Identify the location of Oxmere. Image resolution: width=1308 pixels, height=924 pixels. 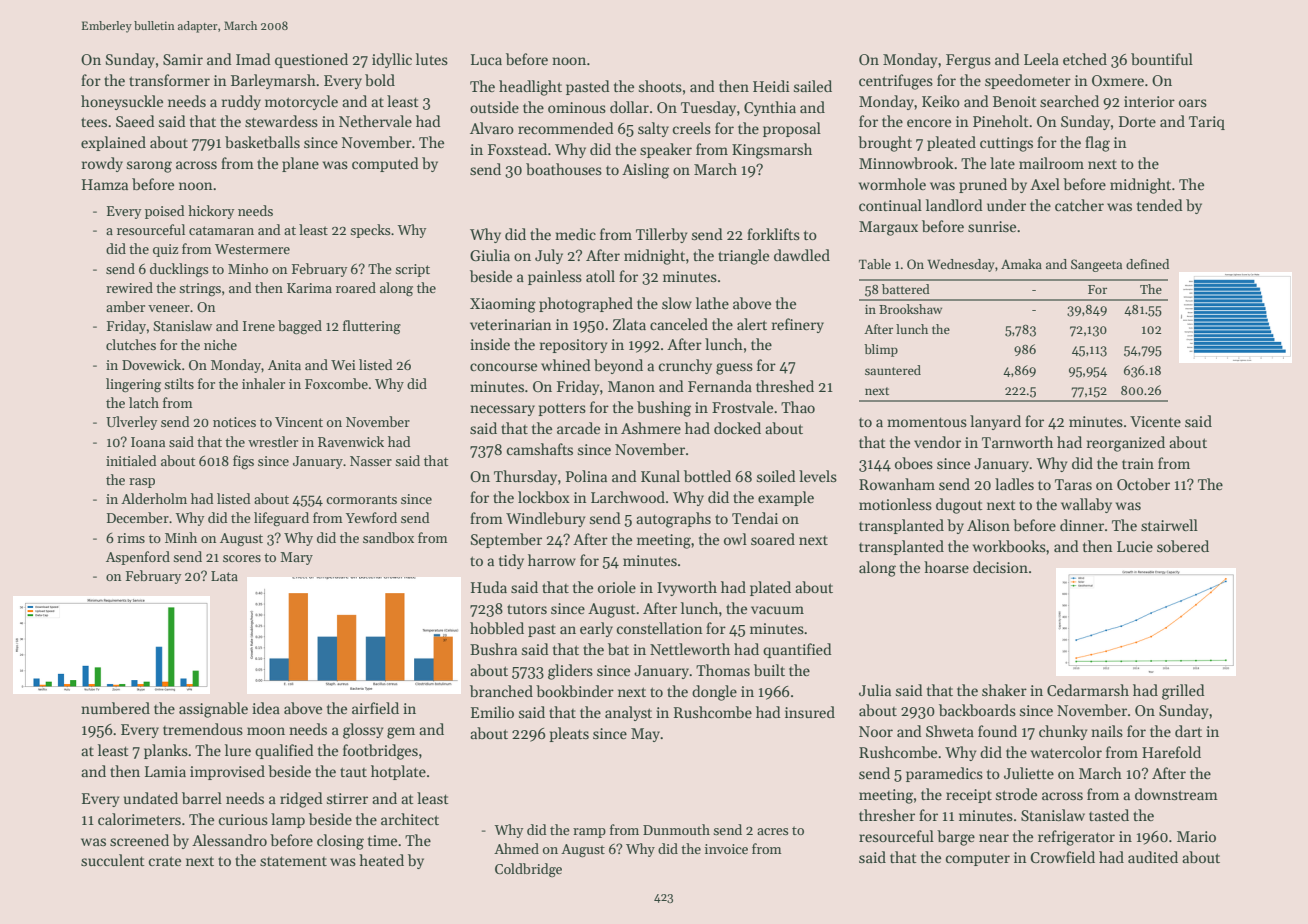
(1118, 80).
